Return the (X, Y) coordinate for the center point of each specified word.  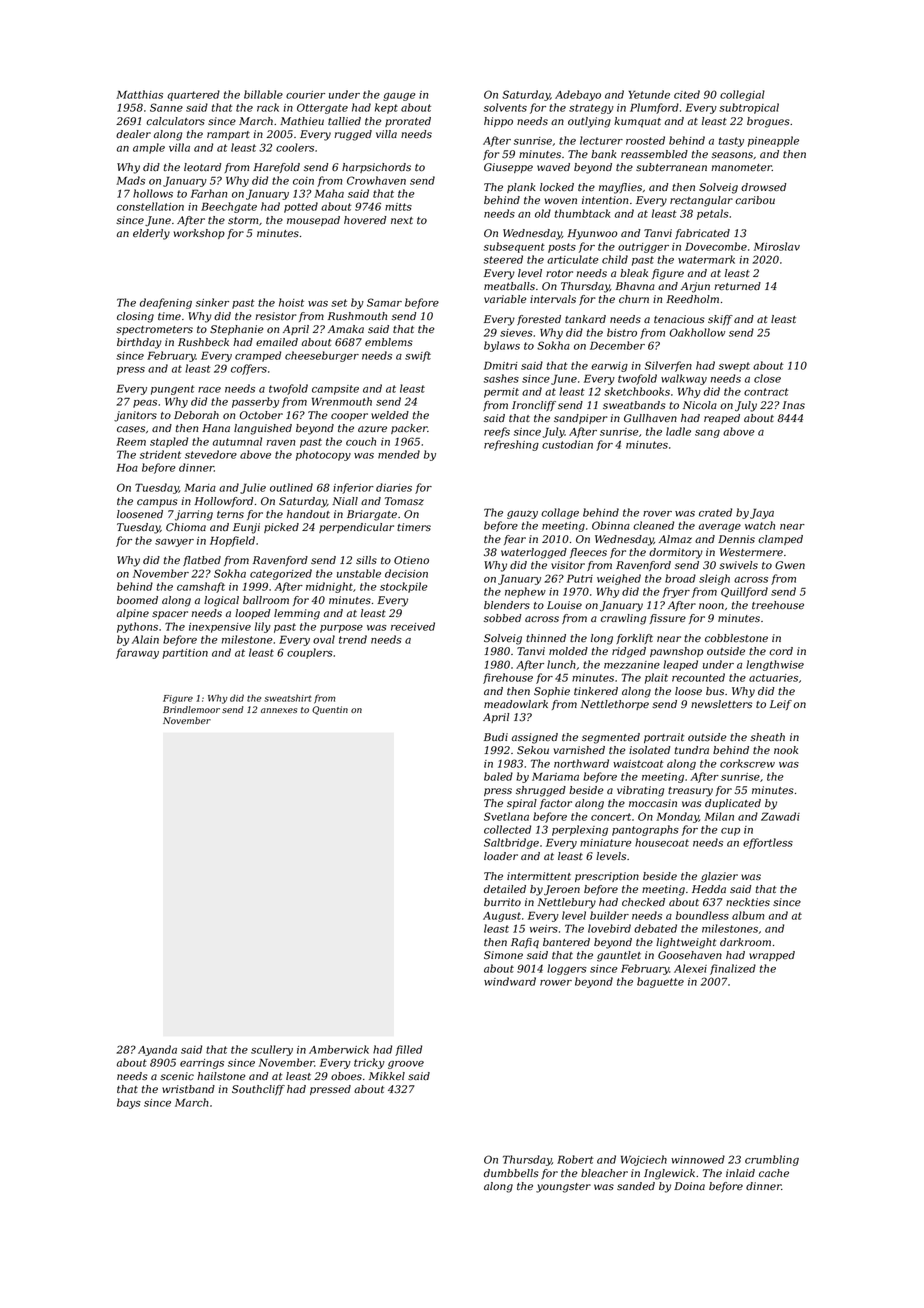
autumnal (237, 441)
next (402, 221)
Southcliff (258, 1090)
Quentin (330, 710)
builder (609, 915)
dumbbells (511, 1173)
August (502, 917)
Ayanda (157, 1050)
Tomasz (404, 501)
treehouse (778, 605)
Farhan (209, 193)
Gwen (790, 565)
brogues (768, 122)
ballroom (266, 600)
